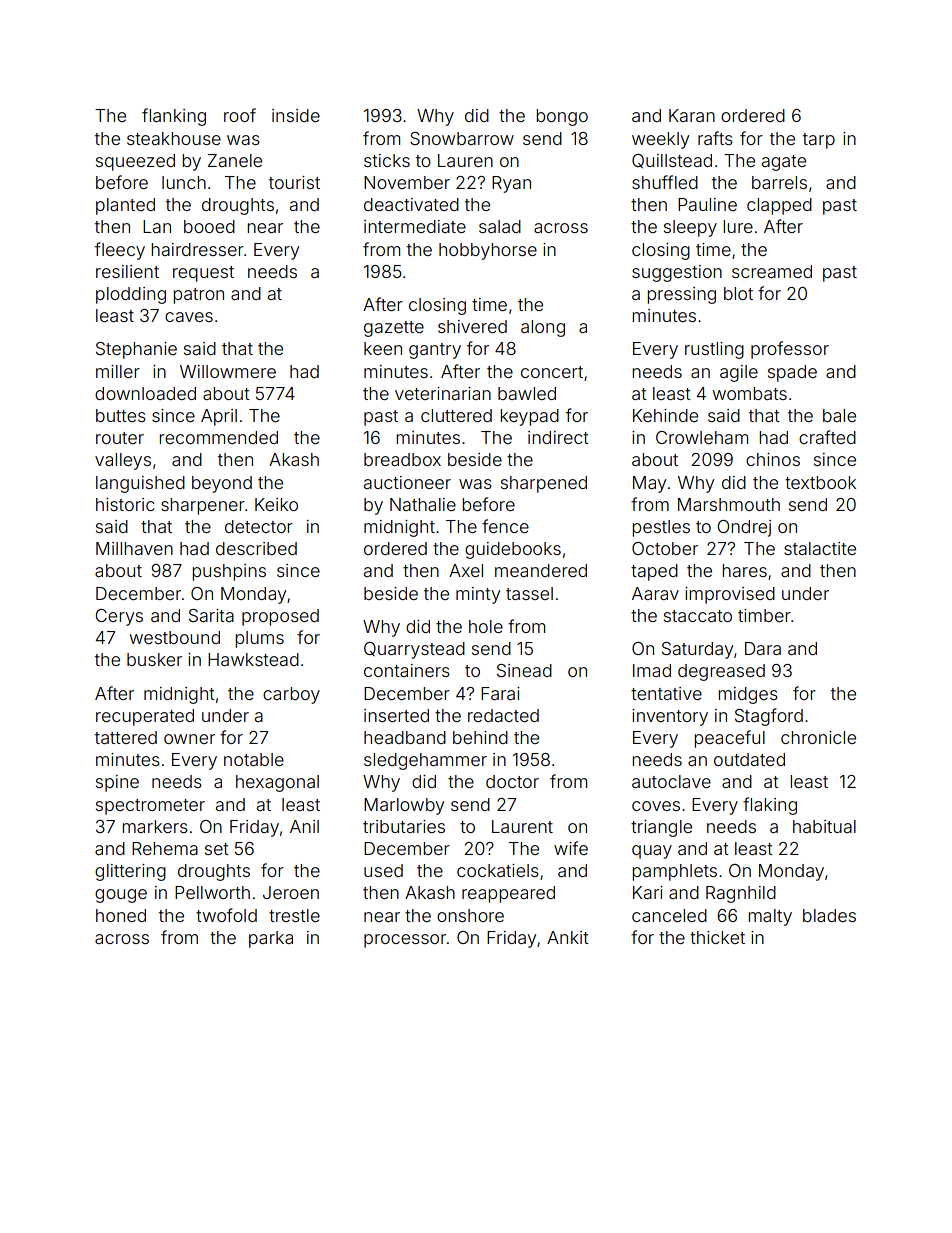  Describe the element at coordinates (402, 459) in the image. I see `breadbox` at that location.
